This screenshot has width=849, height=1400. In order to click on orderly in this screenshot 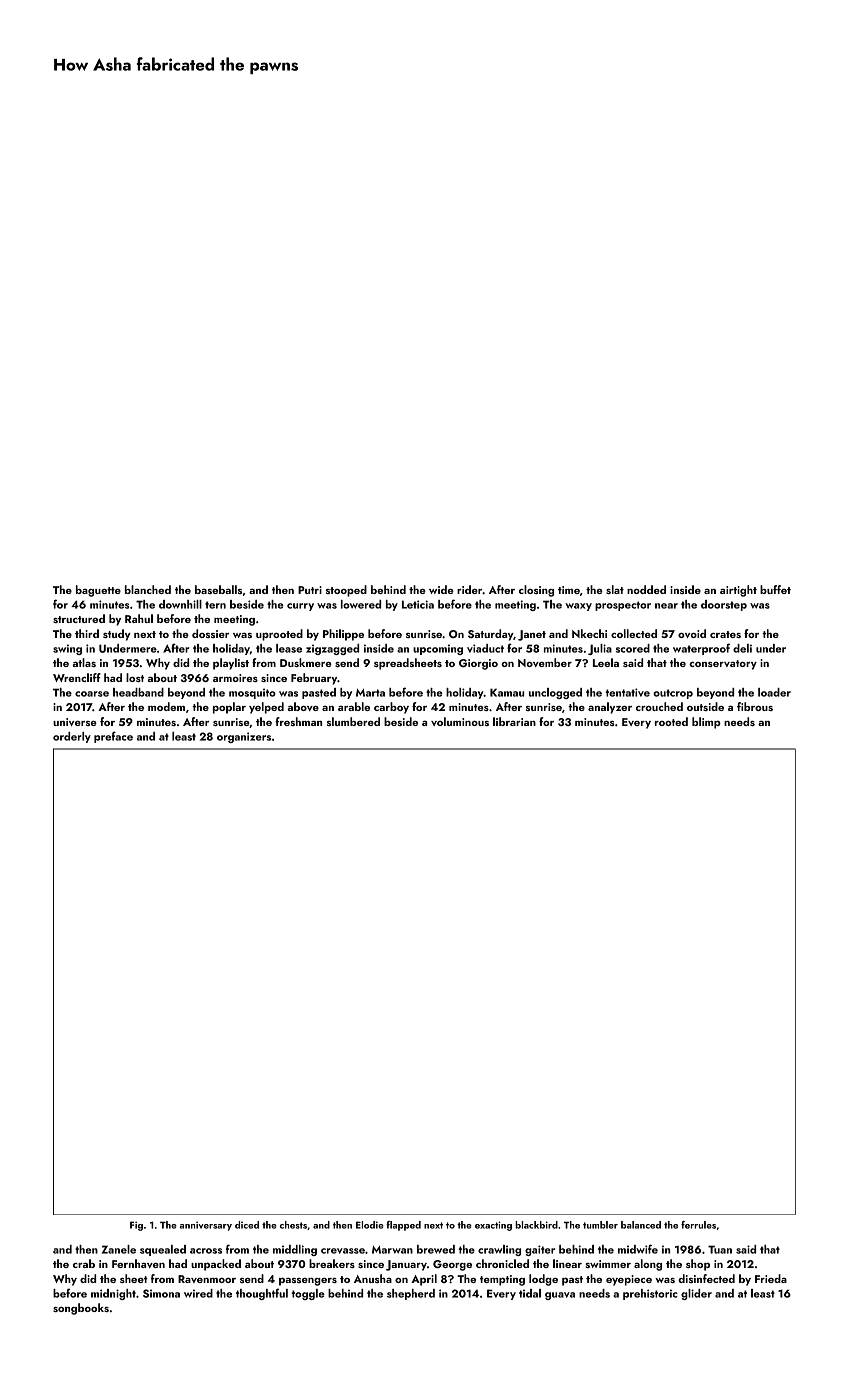, I will do `click(72, 737)`.
